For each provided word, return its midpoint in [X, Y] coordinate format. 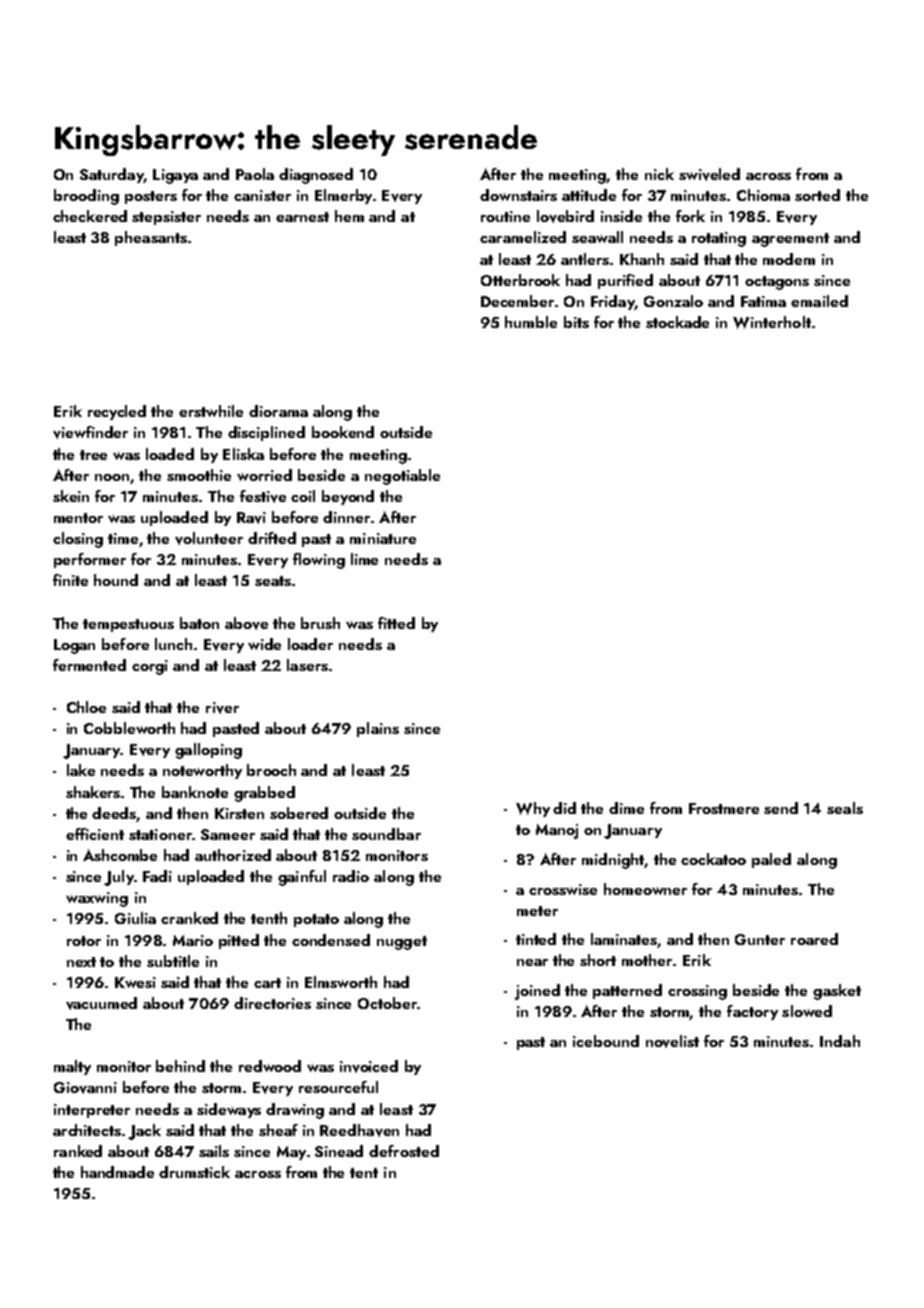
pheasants [151, 238]
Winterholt [772, 322]
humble [531, 322]
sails [214, 1151]
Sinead [339, 1151]
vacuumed [101, 1003]
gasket [837, 992]
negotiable [402, 477]
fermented [89, 665]
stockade [677, 322]
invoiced [369, 1066]
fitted [396, 623]
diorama [278, 411]
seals [845, 808]
